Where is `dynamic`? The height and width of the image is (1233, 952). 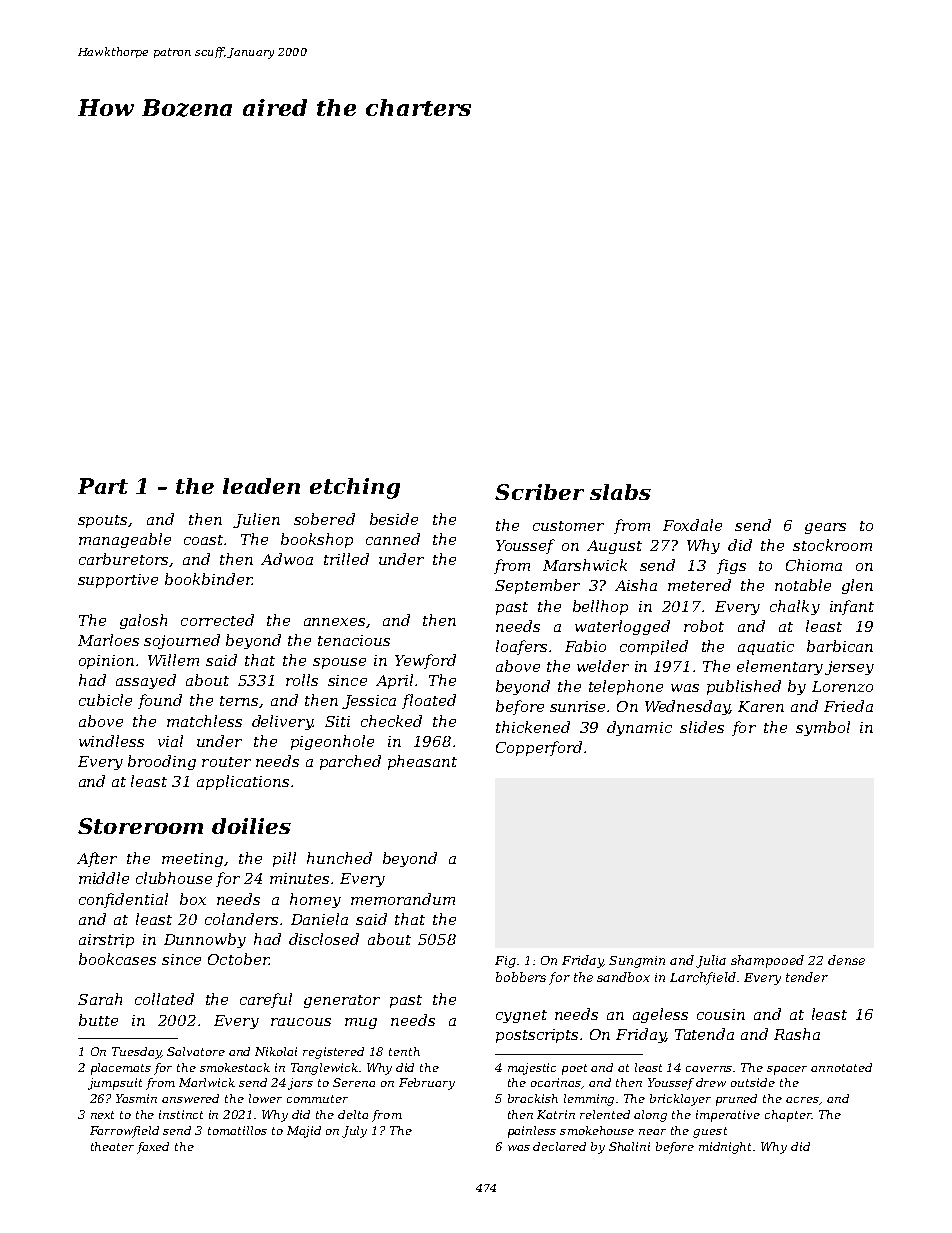
dynamic is located at coordinates (639, 728).
